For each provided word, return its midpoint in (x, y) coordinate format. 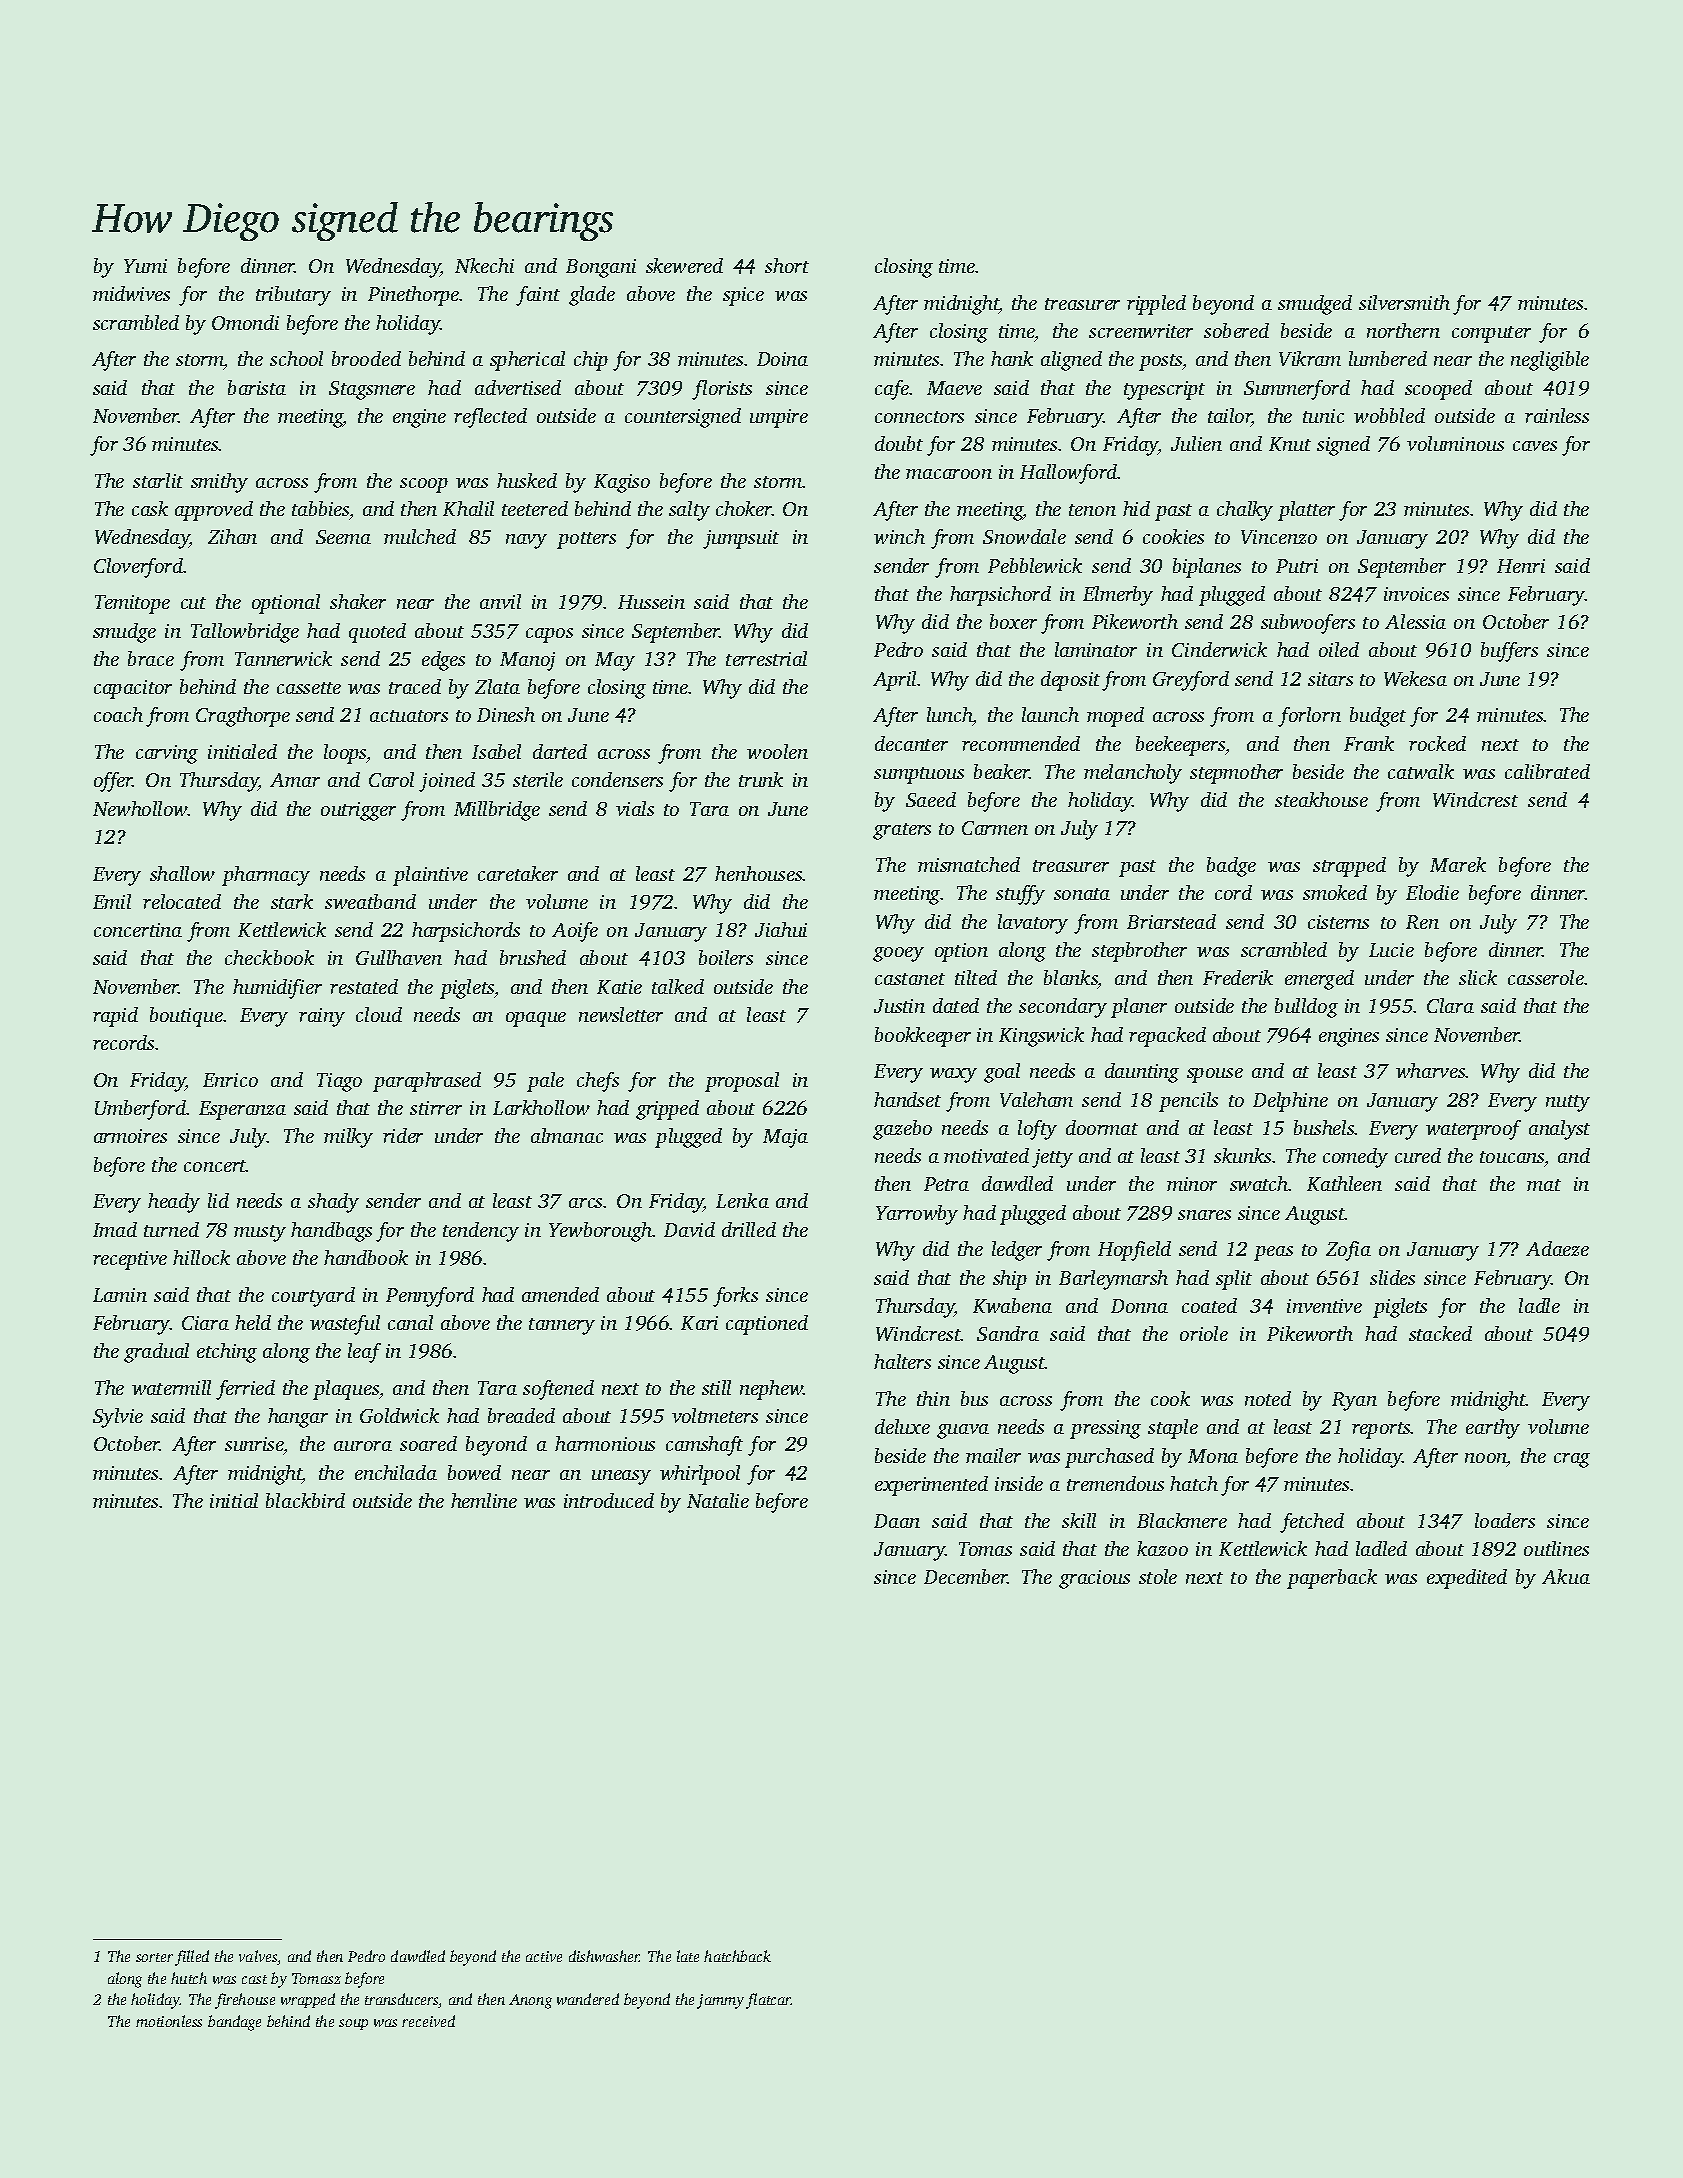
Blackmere (1182, 1520)
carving (167, 754)
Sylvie (118, 1418)
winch (899, 536)
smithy (219, 483)
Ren (1422, 922)
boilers (726, 957)
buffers (1509, 652)
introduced (609, 1500)
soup (353, 2024)
